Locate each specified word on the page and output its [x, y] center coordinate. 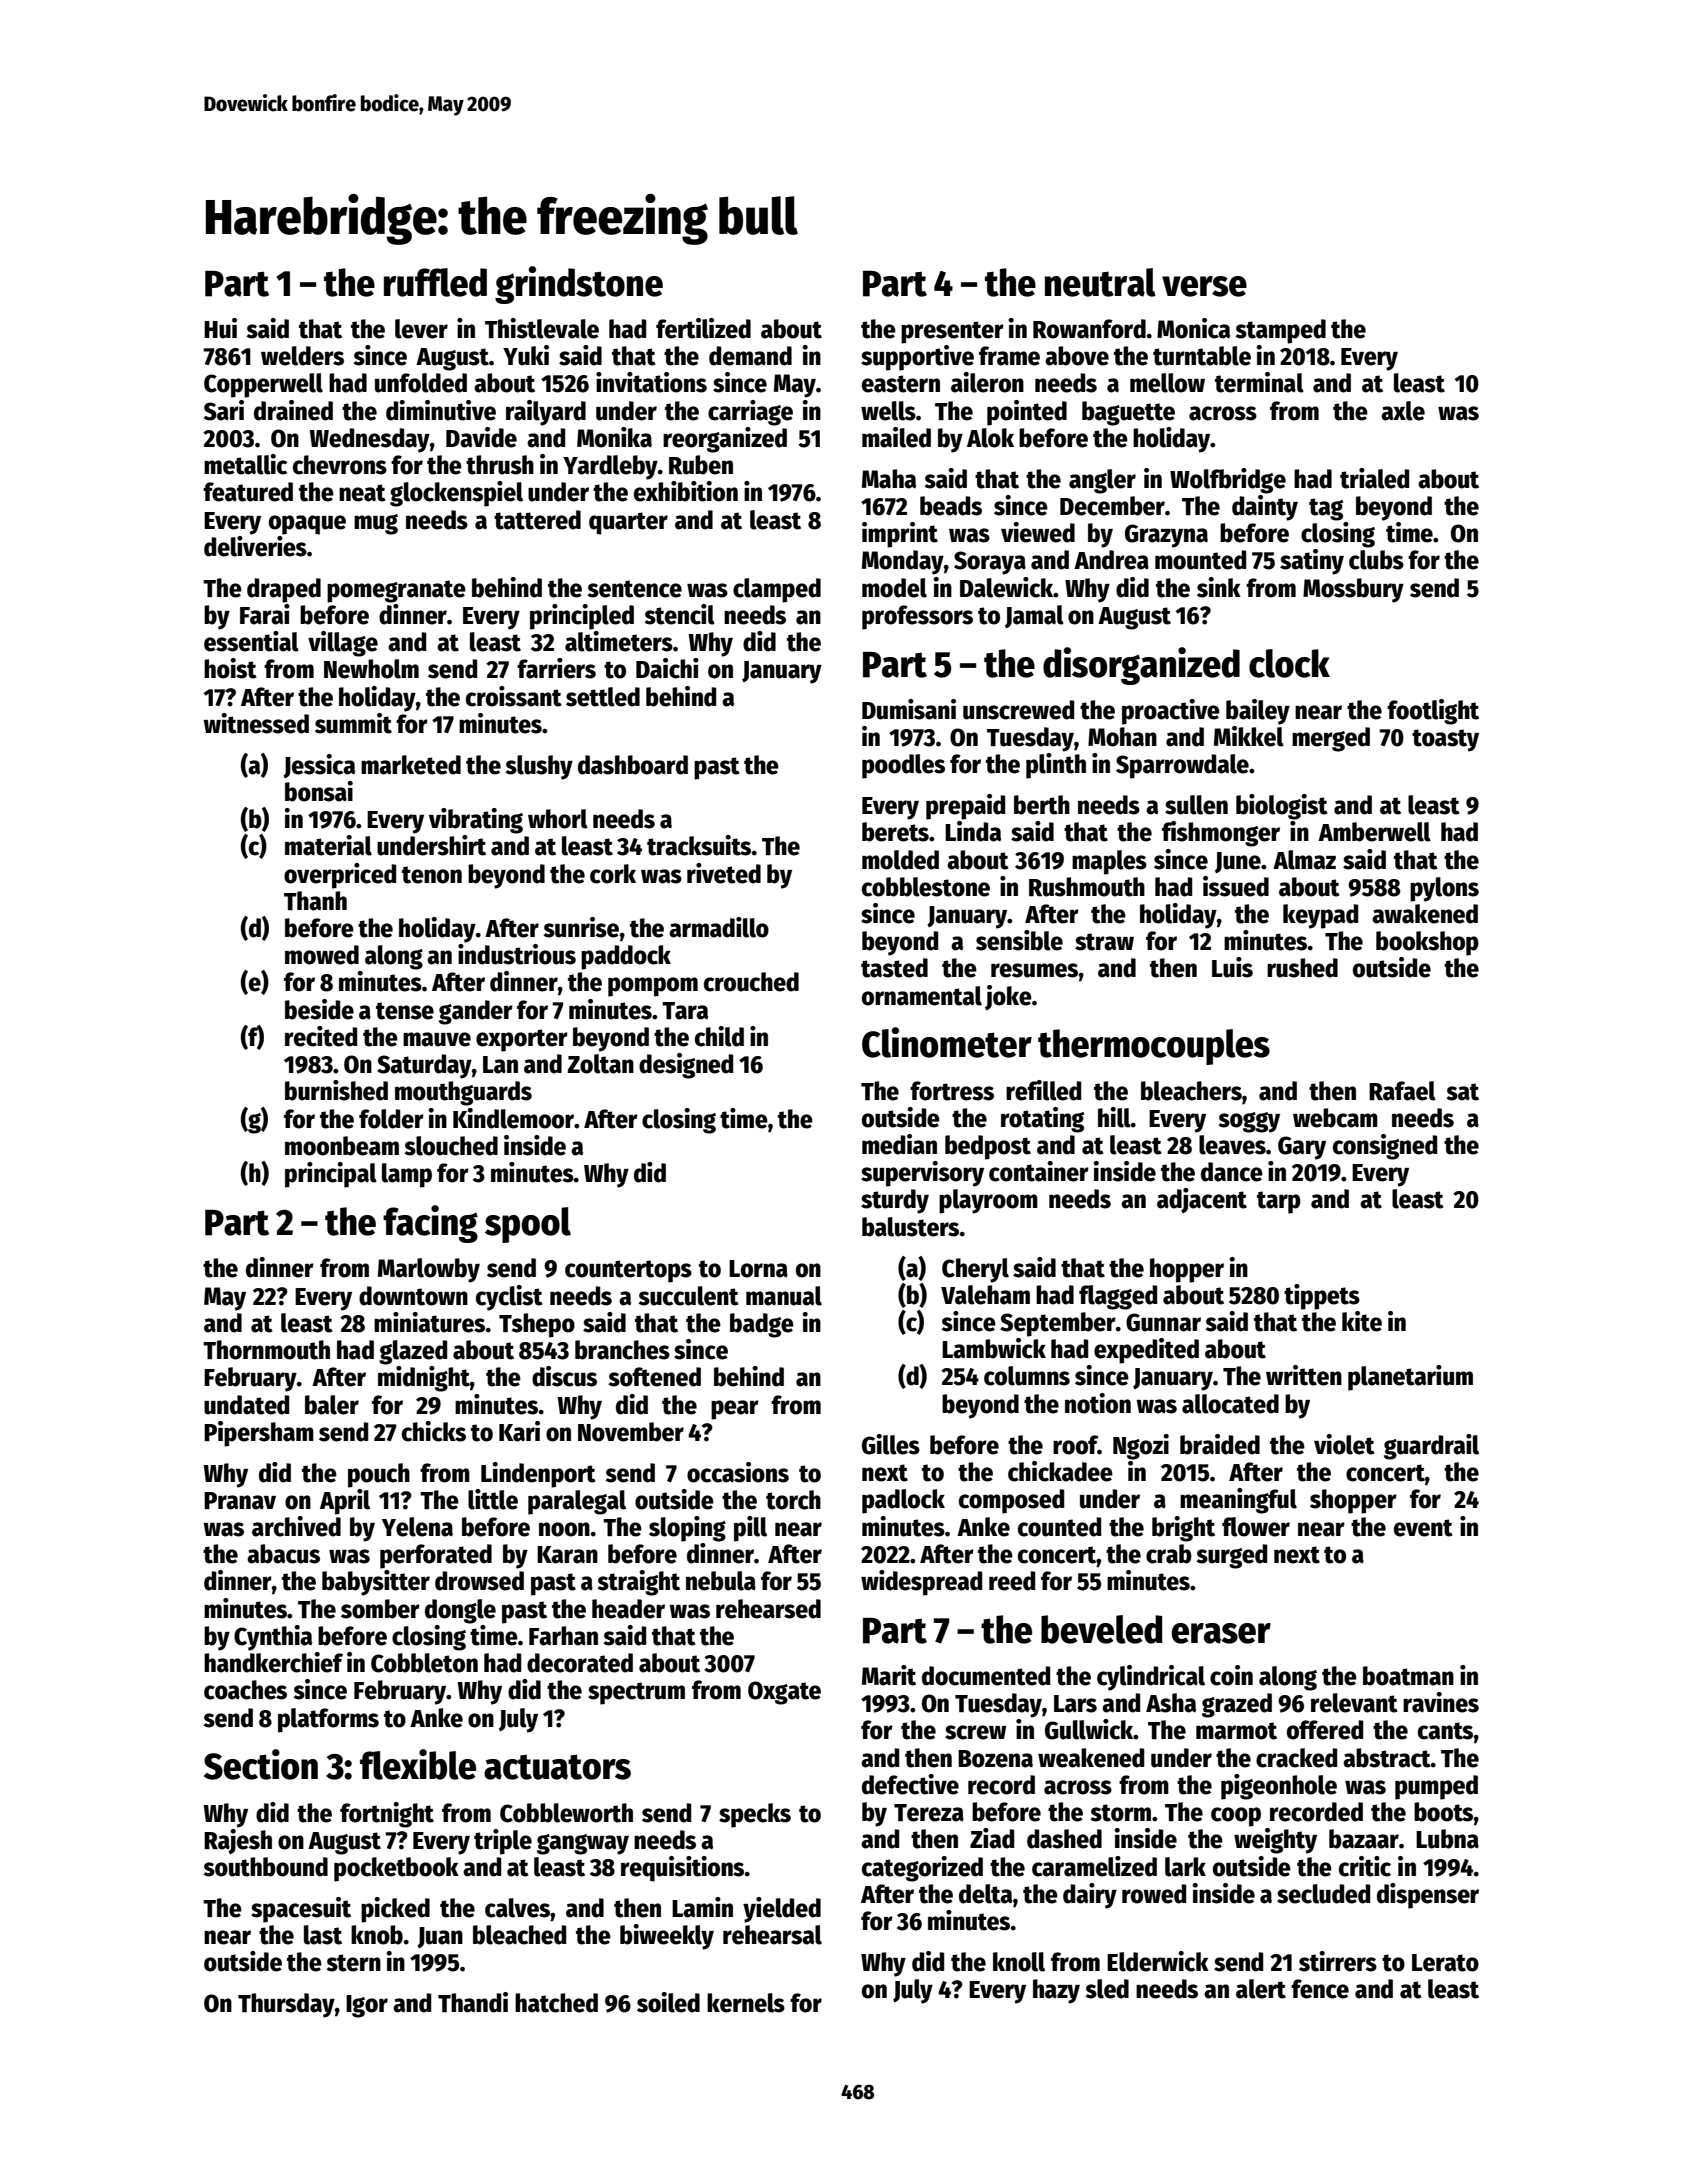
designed [686, 1066]
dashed [1064, 1839]
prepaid [965, 807]
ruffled [435, 282]
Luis [1232, 967]
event [1423, 1528]
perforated [436, 1556]
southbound [265, 1867]
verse [1204, 286]
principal [331, 1175]
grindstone [579, 285]
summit [353, 723]
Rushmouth [1087, 887]
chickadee [1060, 1471]
